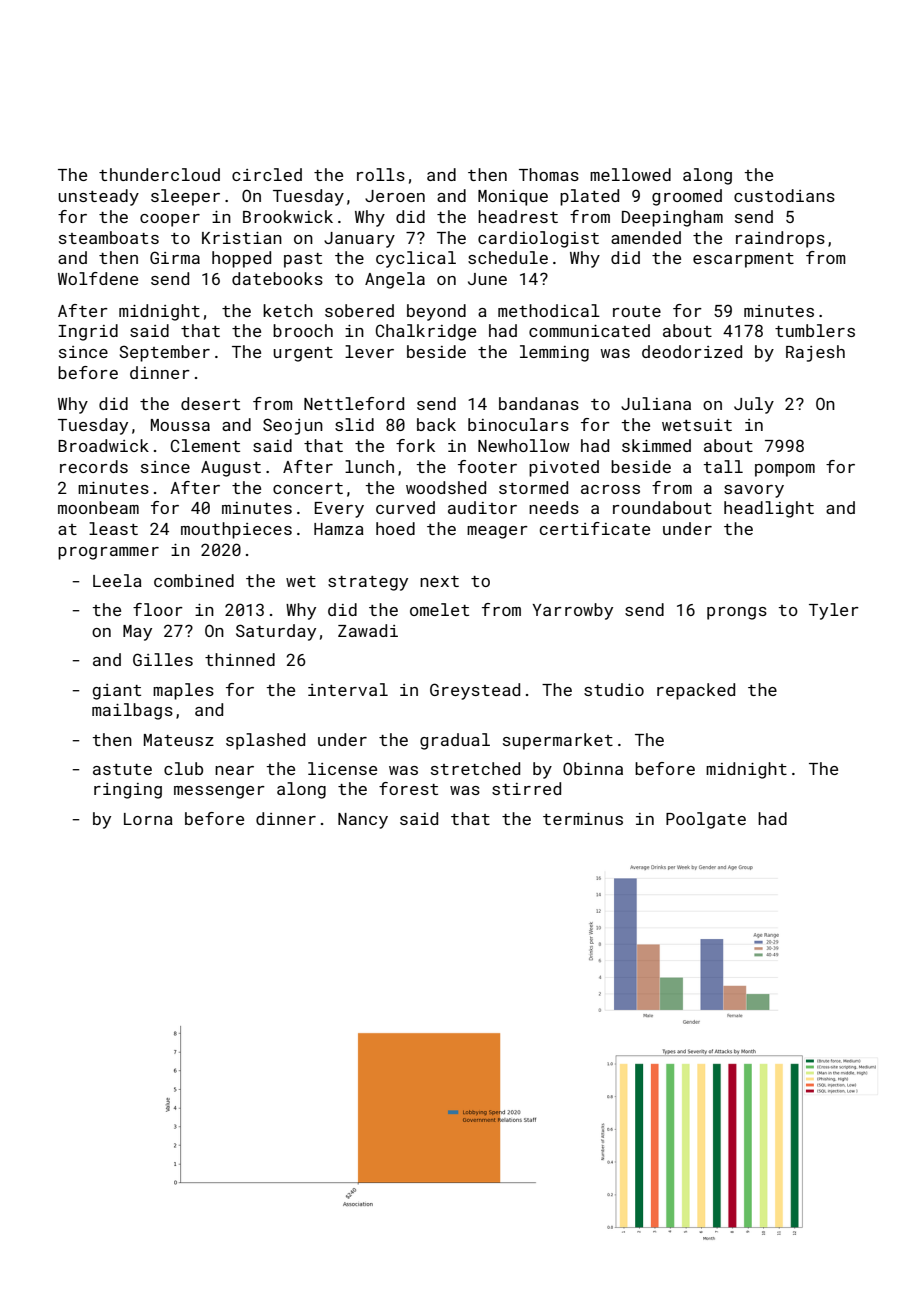 The image size is (924, 1311). I want to click on Chalkridge, so click(426, 332).
